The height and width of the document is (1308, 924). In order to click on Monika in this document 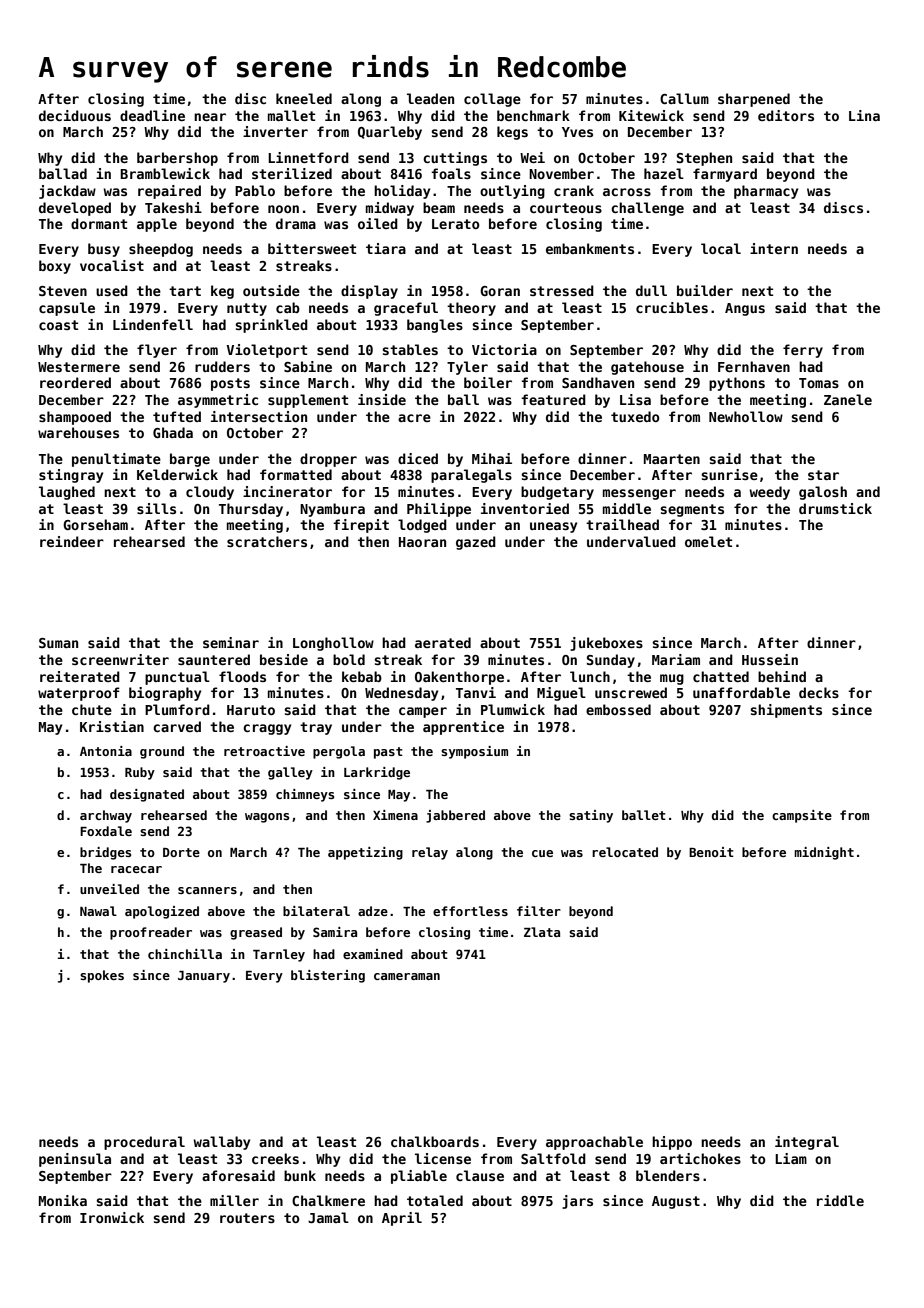, I will do `click(63, 1200)`.
